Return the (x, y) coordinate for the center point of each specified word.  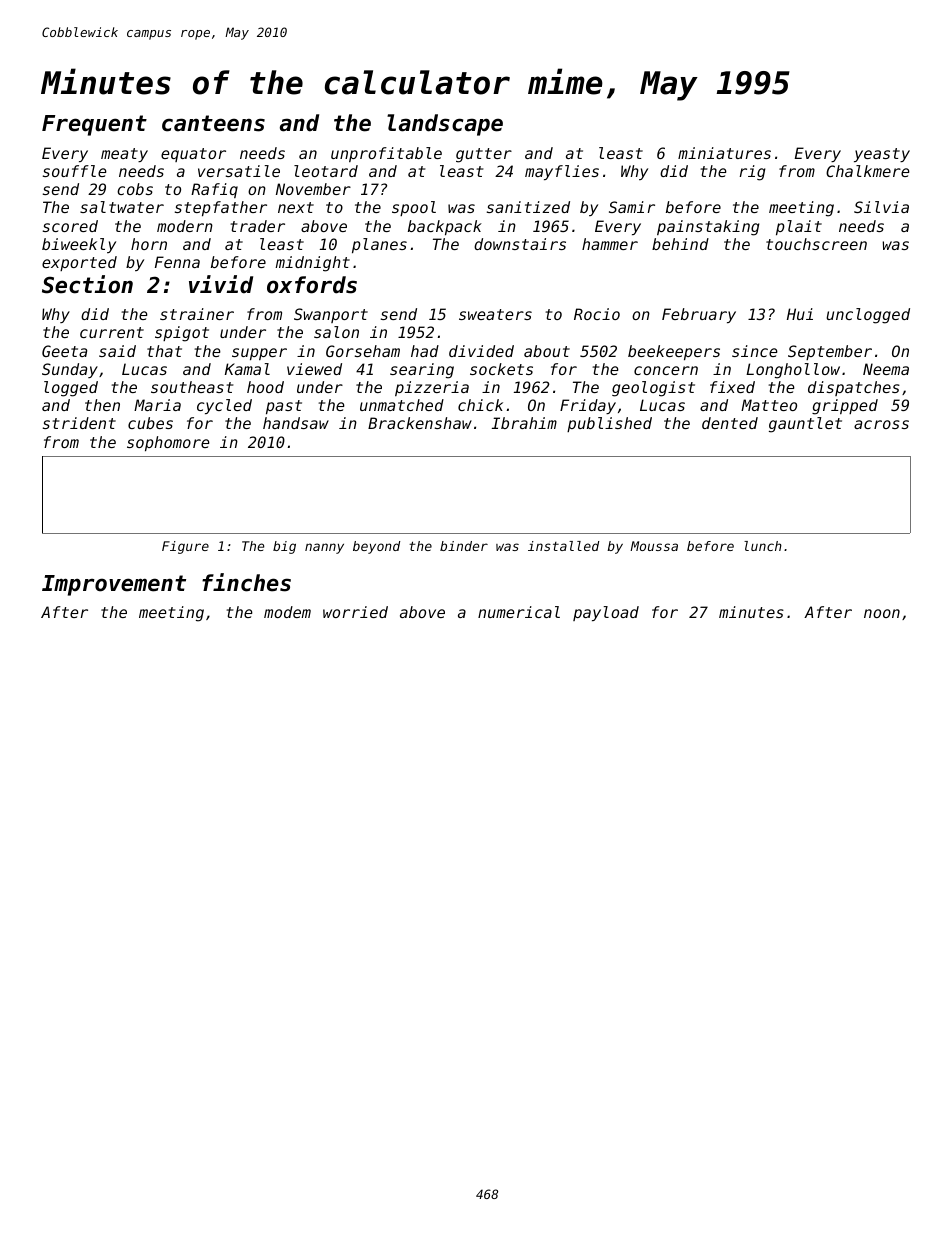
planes (379, 245)
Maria (157, 405)
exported (79, 263)
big (284, 547)
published (609, 424)
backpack (445, 227)
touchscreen (816, 244)
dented (730, 423)
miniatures (724, 153)
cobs (135, 189)
